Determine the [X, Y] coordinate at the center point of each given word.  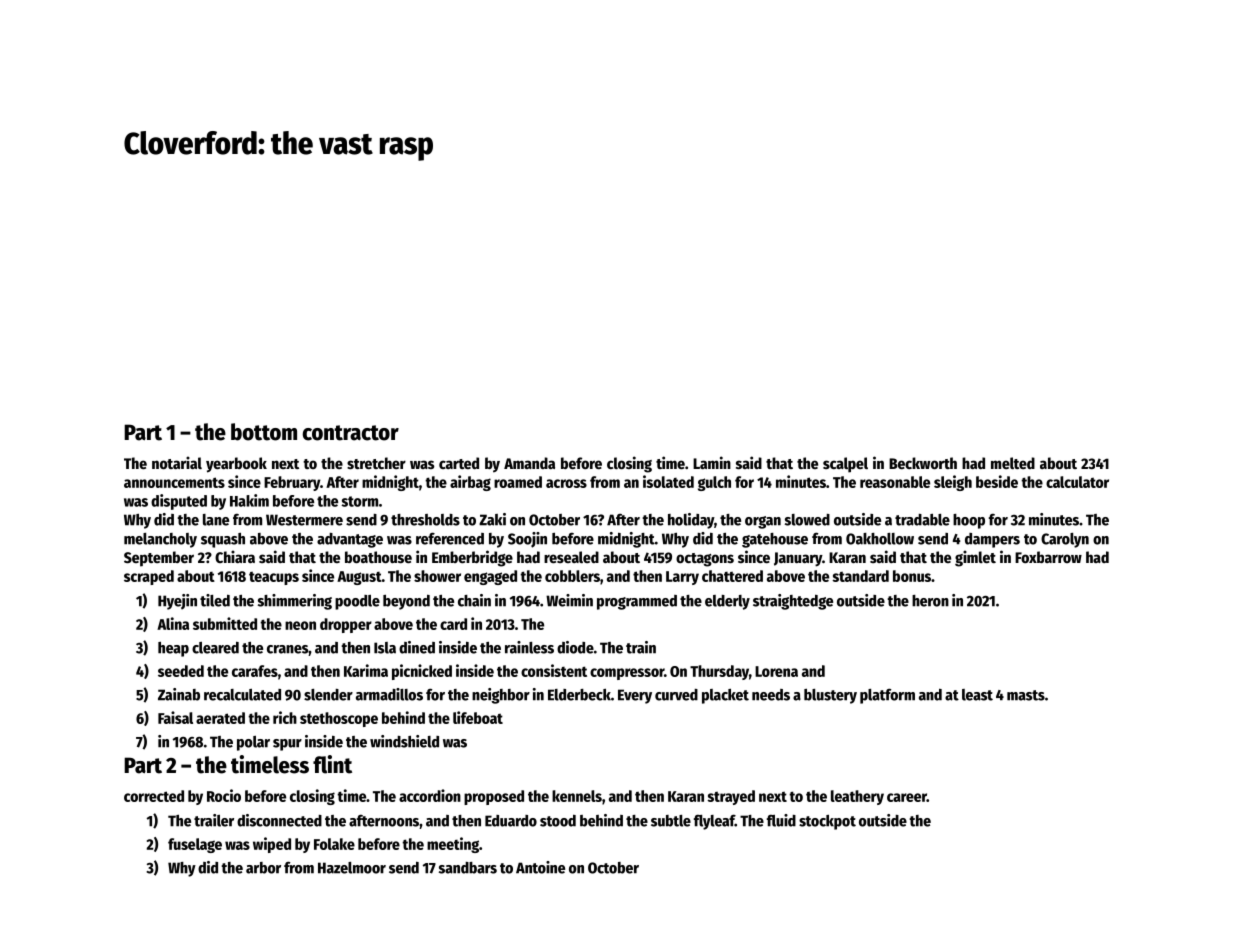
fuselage [195, 845]
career [907, 797]
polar [253, 743]
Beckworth [923, 463]
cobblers [572, 576]
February [292, 483]
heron [930, 601]
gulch [714, 483]
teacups [274, 578]
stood [558, 821]
